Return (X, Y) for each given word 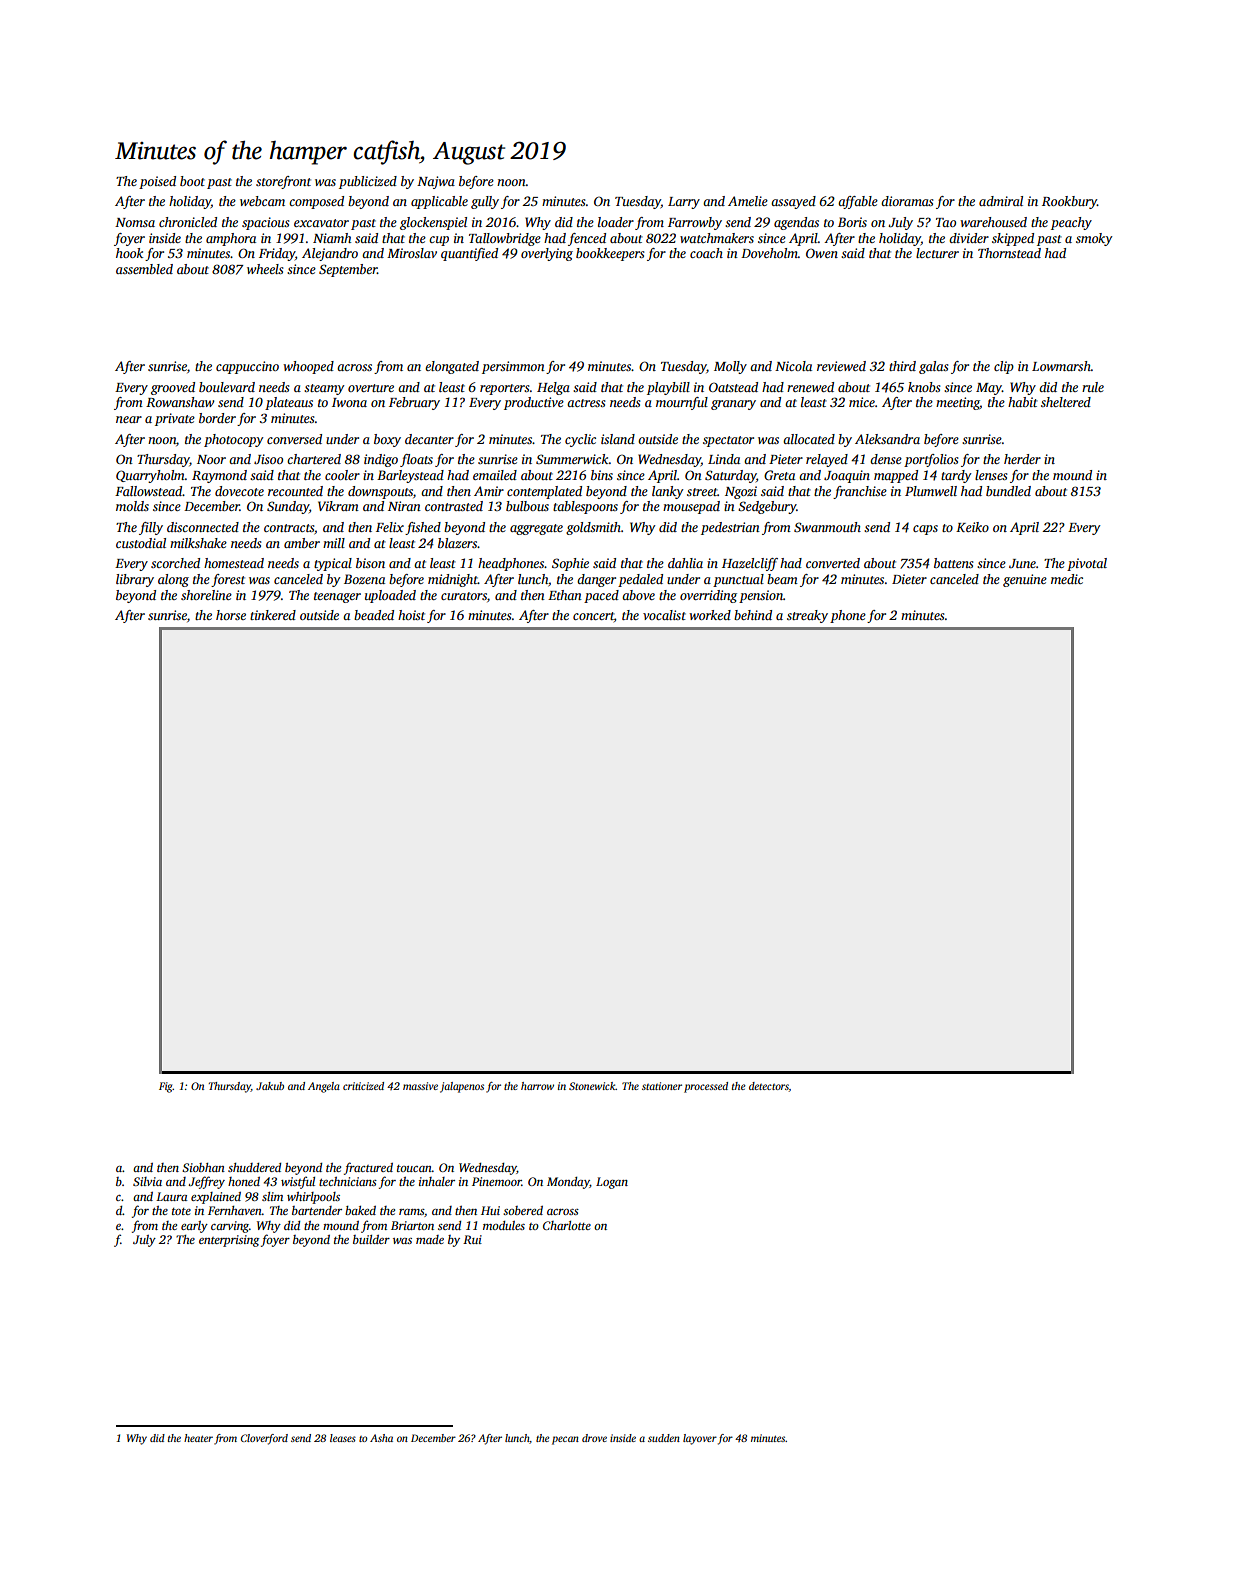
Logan (612, 1183)
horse (231, 615)
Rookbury (1069, 202)
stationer (662, 1086)
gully (485, 202)
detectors (769, 1087)
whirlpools (313, 1198)
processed (706, 1087)
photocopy (234, 440)
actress (586, 403)
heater (198, 1438)
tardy (956, 476)
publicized (368, 182)
